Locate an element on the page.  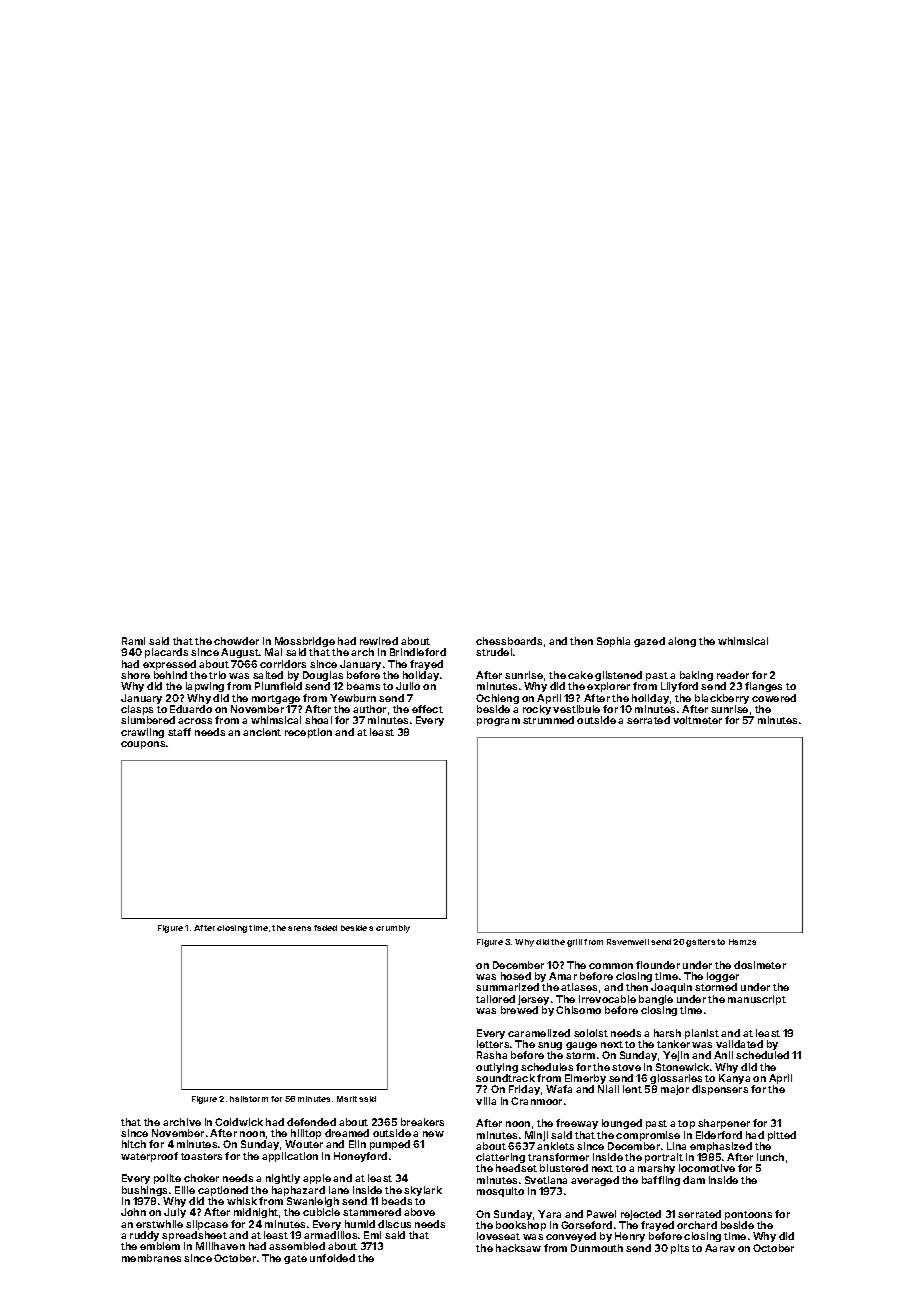
emphasized is located at coordinates (721, 1147).
